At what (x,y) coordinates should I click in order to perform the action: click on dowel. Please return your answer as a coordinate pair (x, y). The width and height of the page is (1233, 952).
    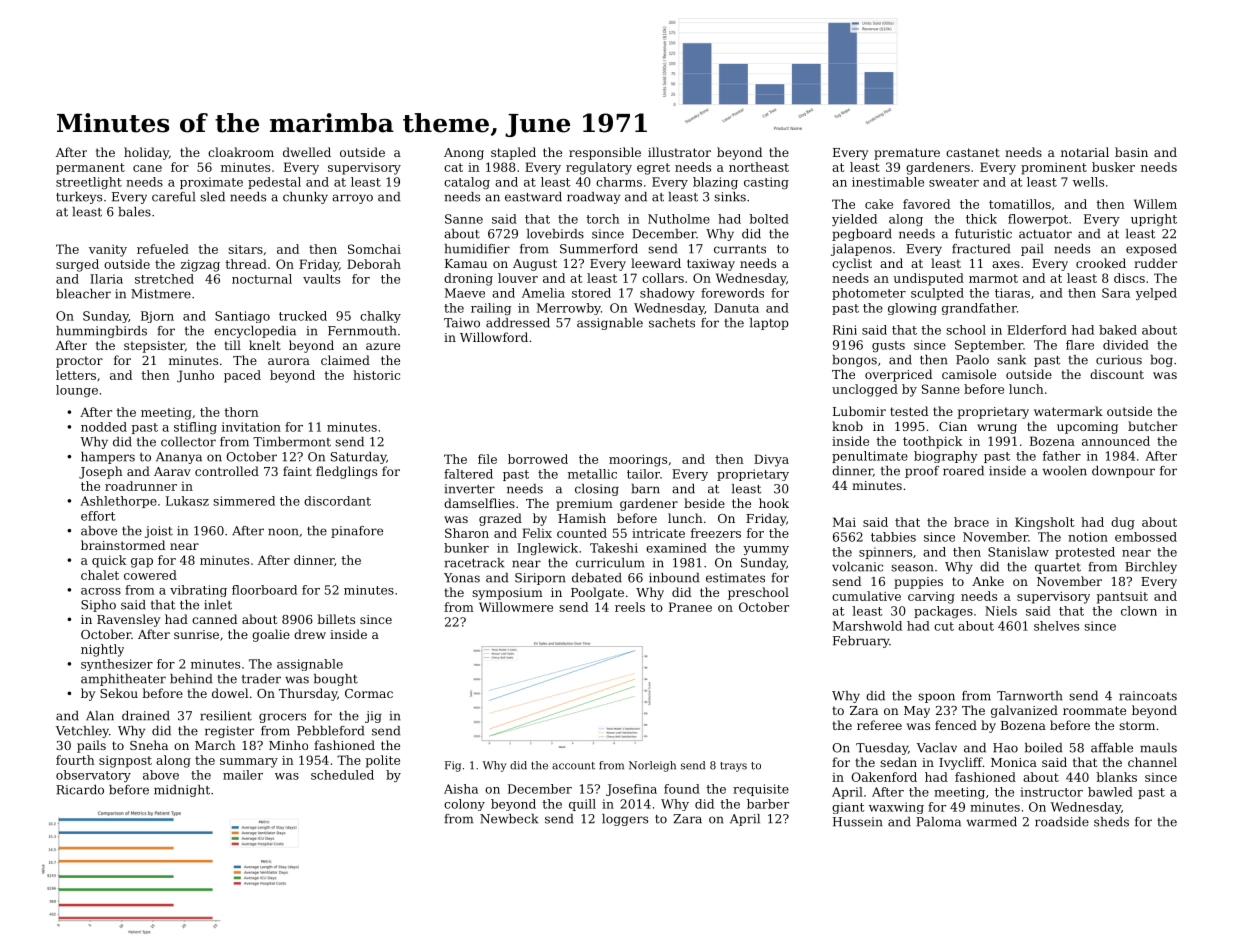
    Looking at the image, I should click on (230, 693).
